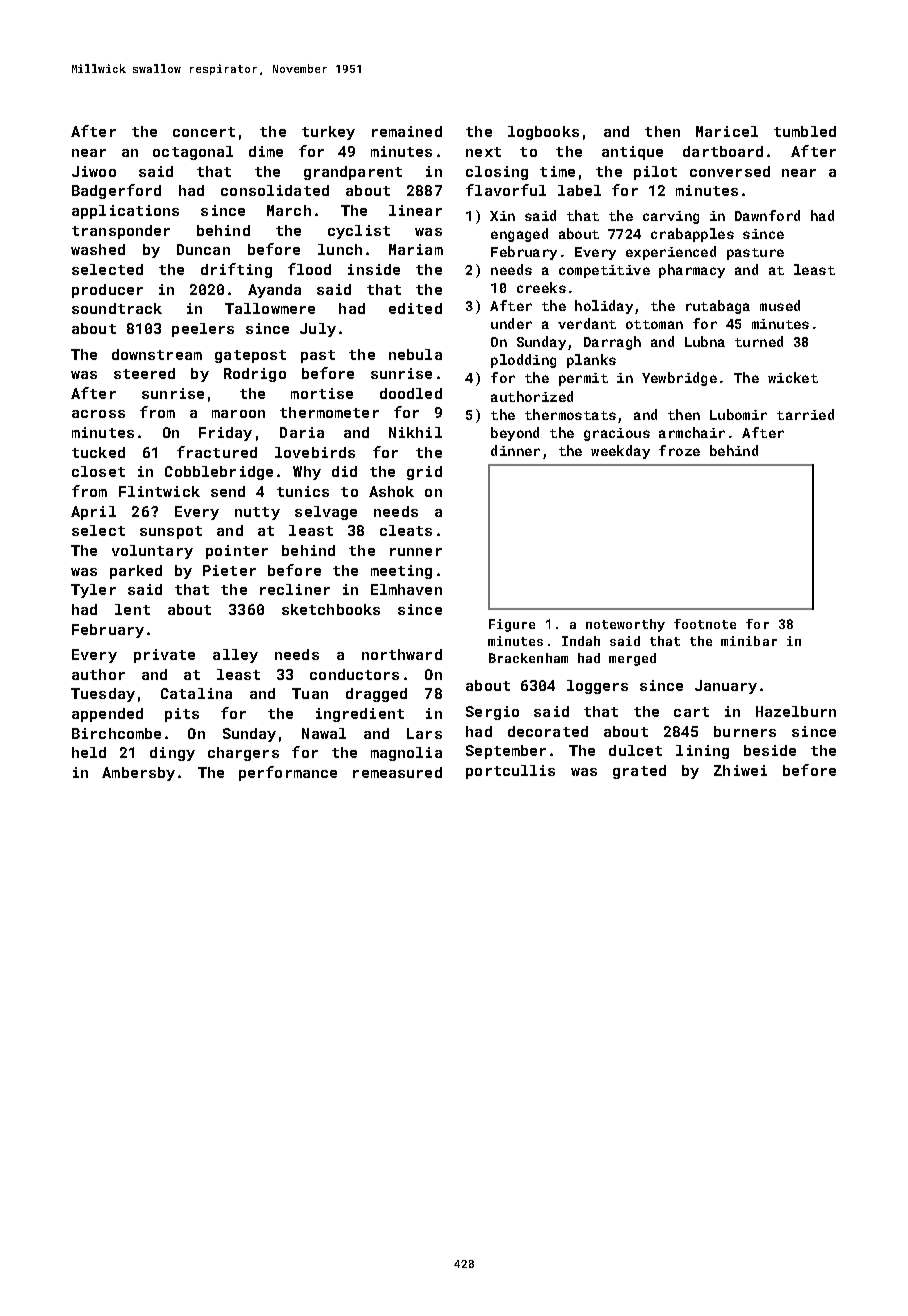 The height and width of the screenshot is (1316, 908). Describe the element at coordinates (353, 173) in the screenshot. I see `grandparent` at that location.
